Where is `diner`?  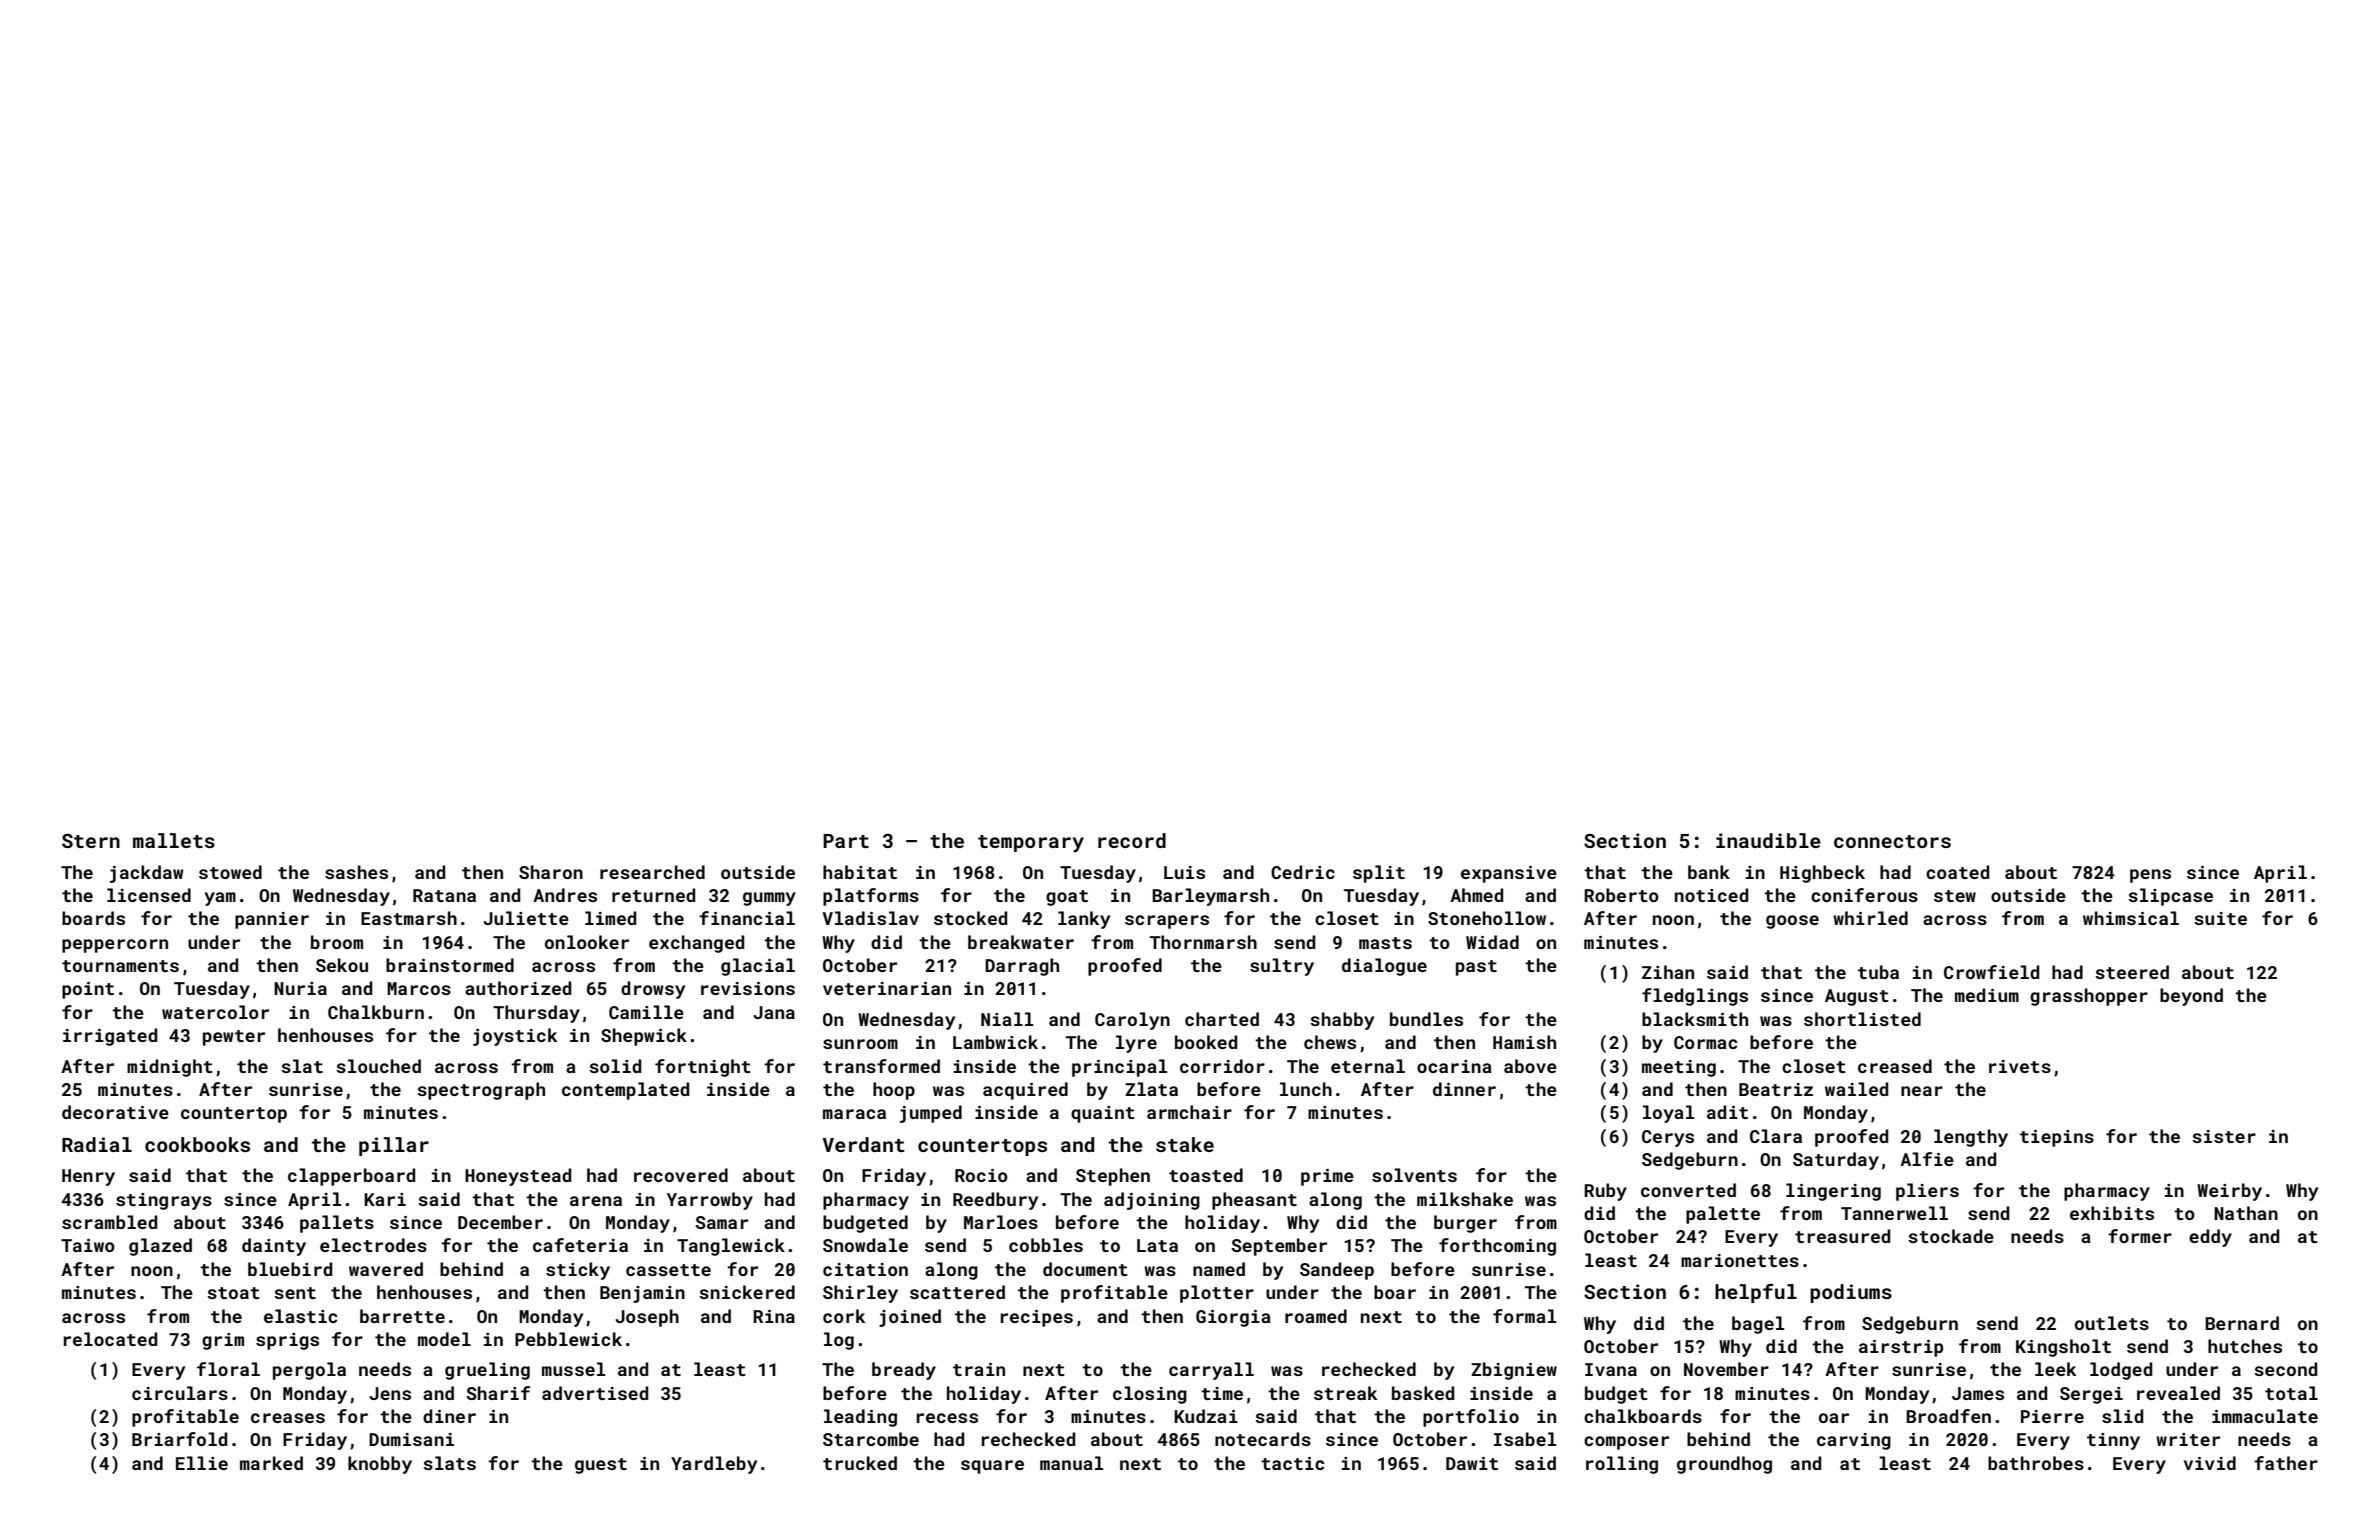
diner is located at coordinates (449, 1416).
